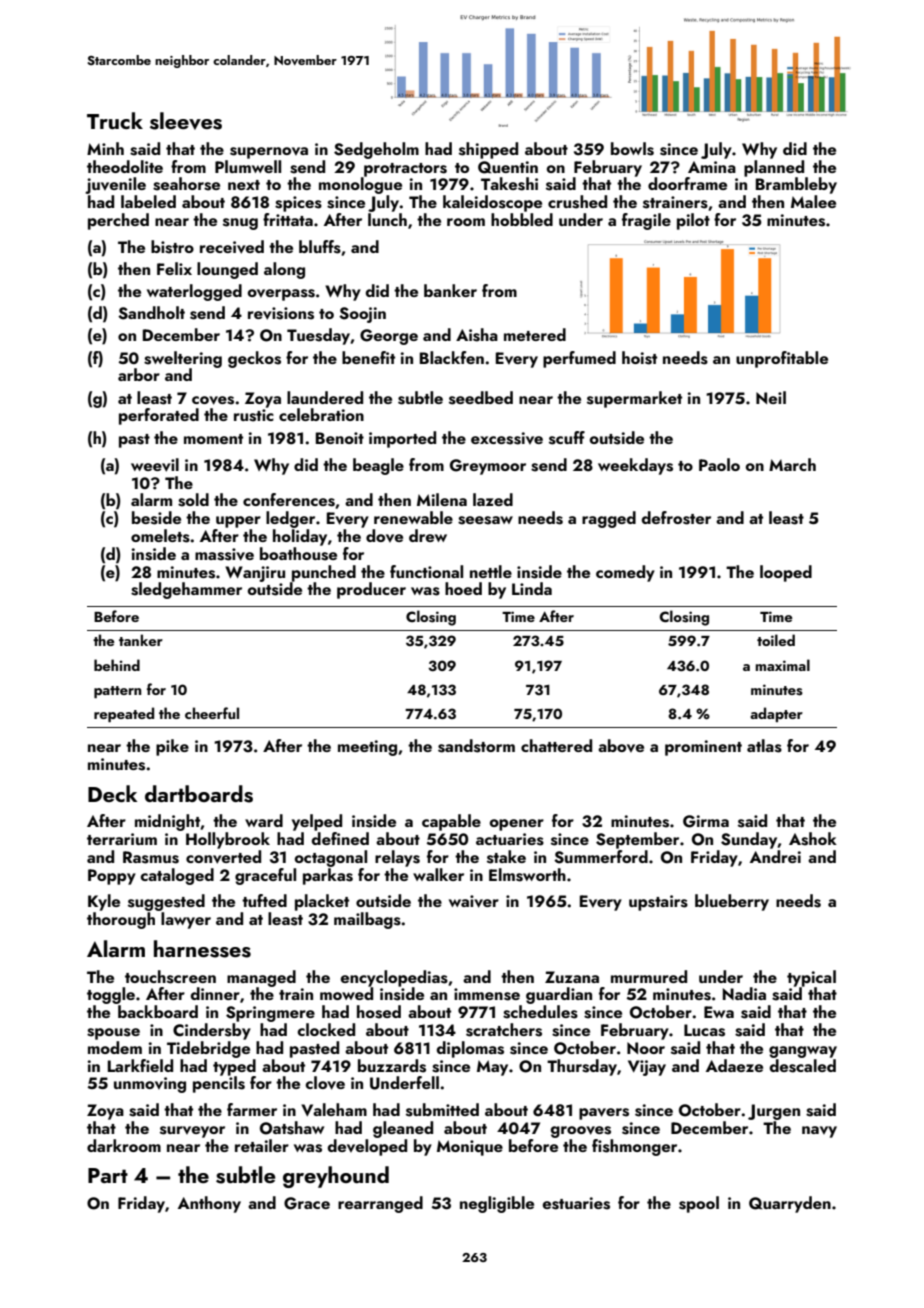  I want to click on sold, so click(193, 500).
